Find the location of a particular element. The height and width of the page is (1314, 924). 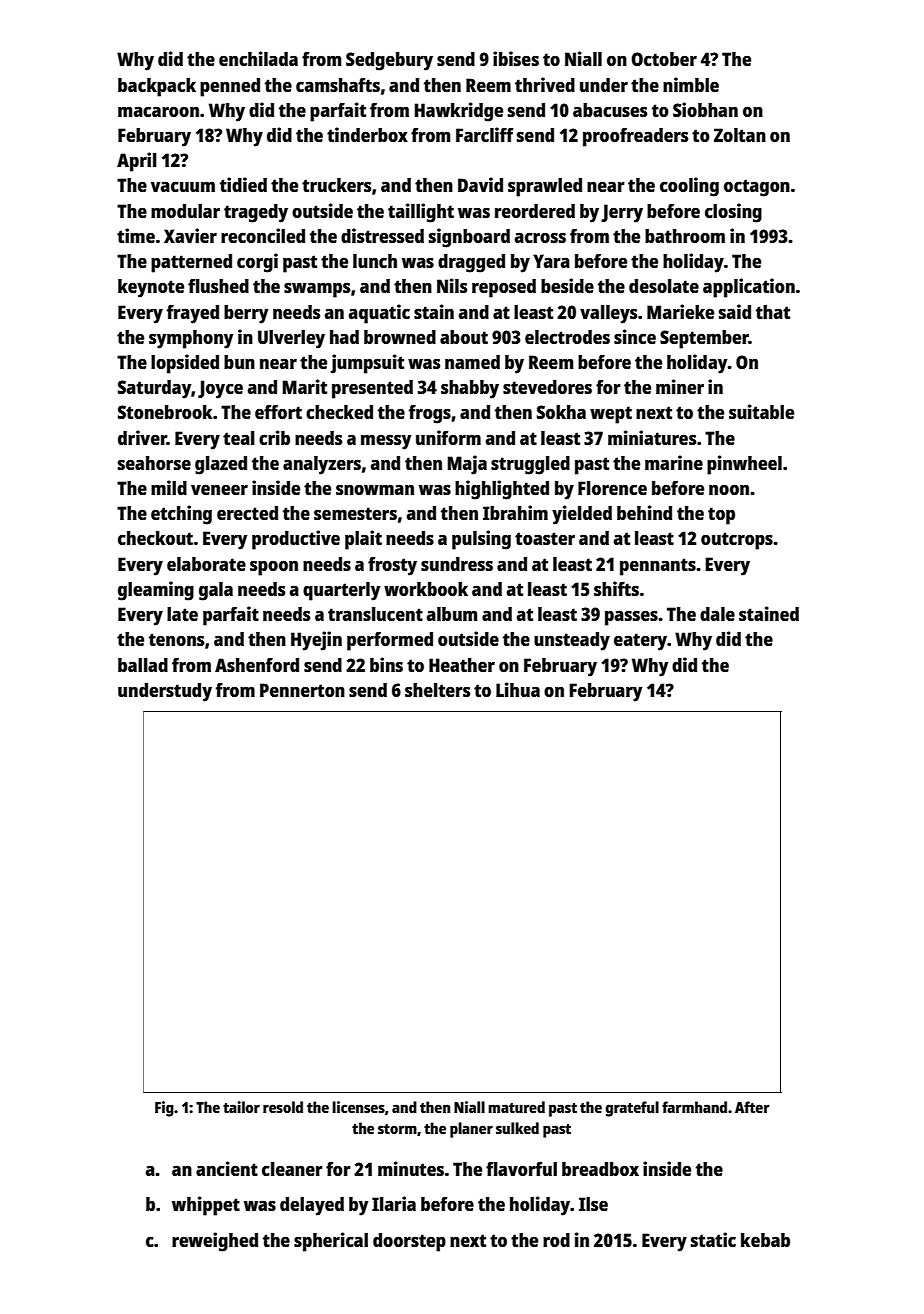

reweighed is located at coordinates (215, 1242).
